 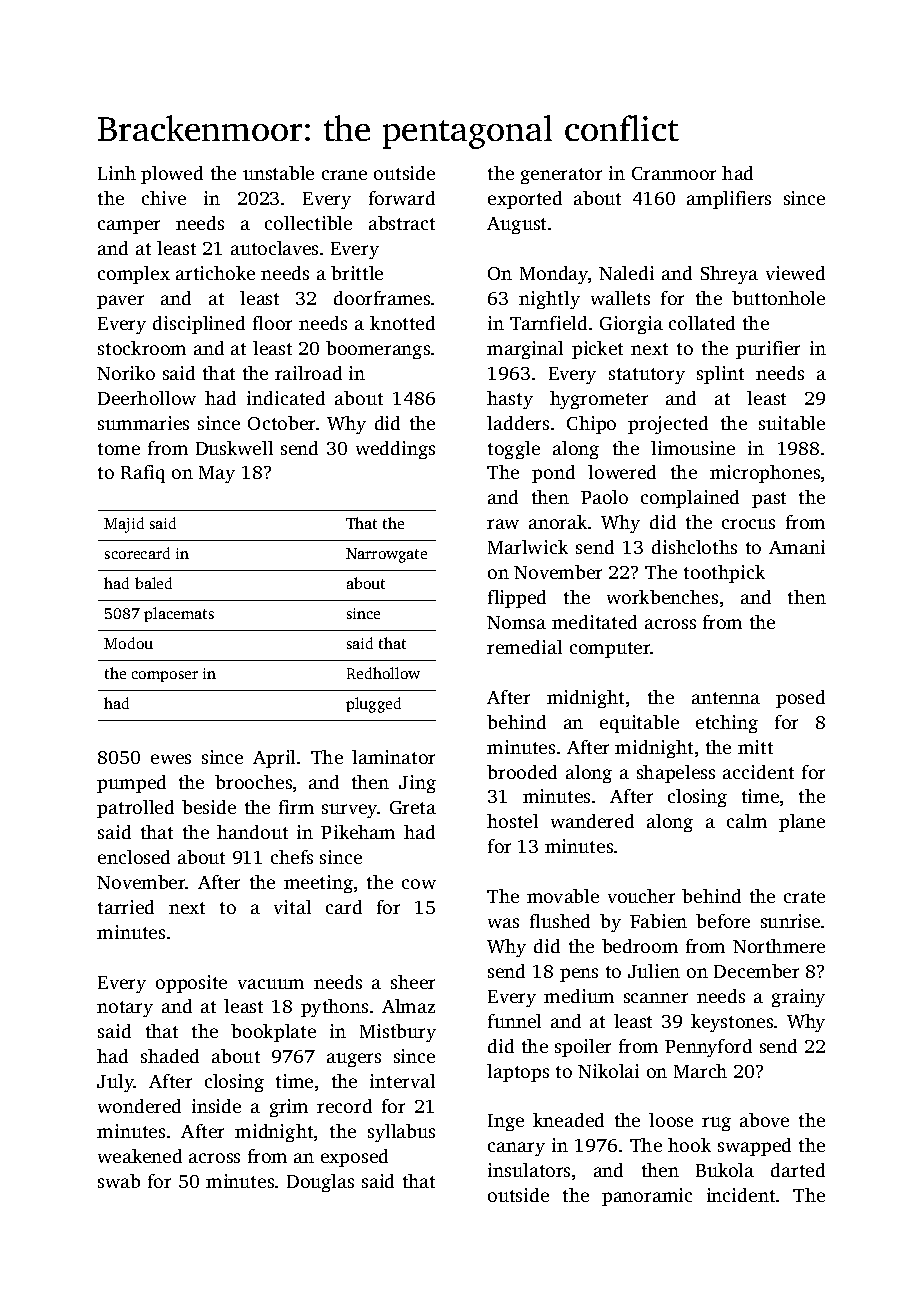 What do you see at coordinates (797, 547) in the image?
I see `Amani` at bounding box center [797, 547].
